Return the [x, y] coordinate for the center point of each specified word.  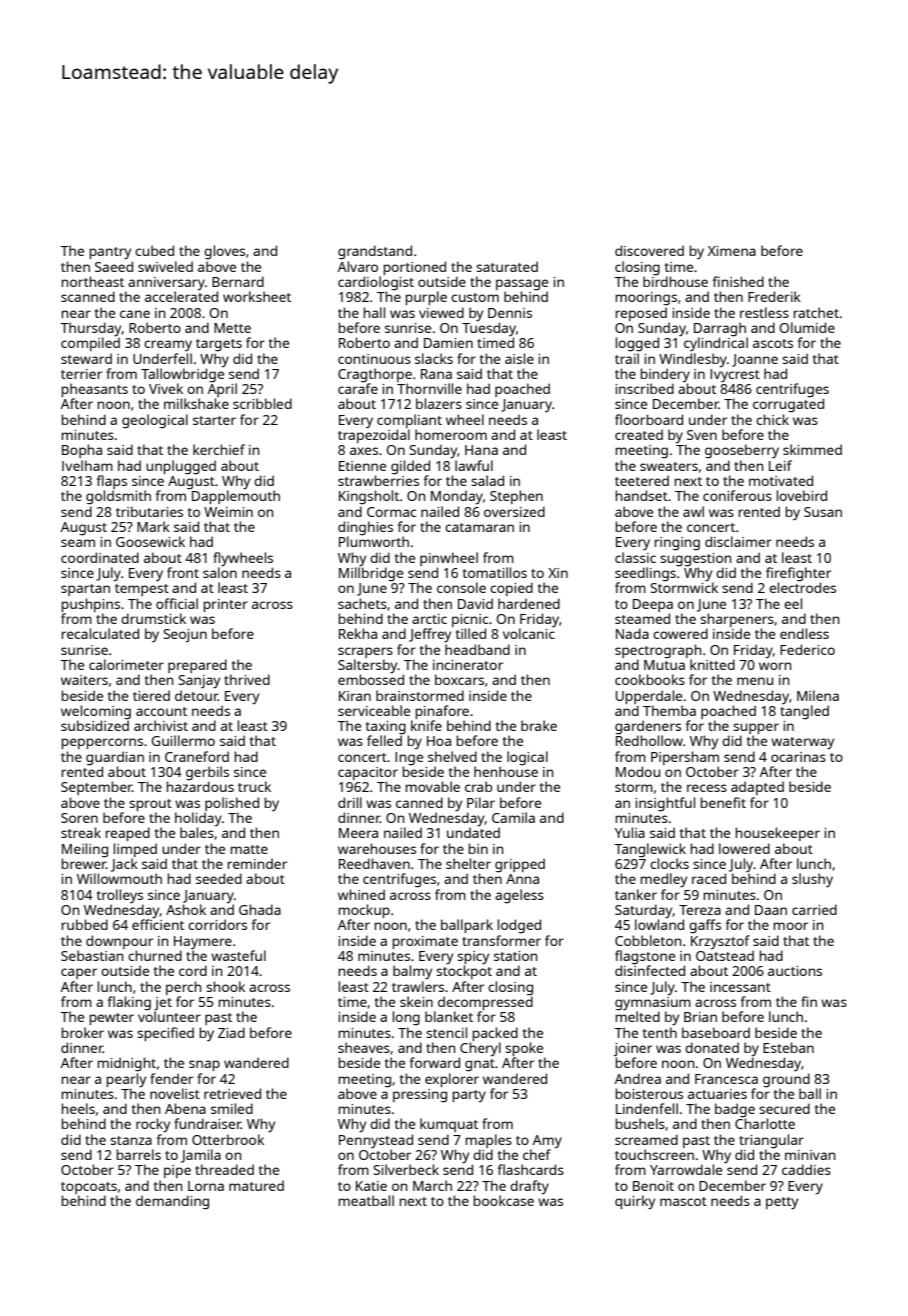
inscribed [644, 388]
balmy [412, 972]
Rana [436, 374]
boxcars [459, 679]
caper [79, 973]
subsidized [95, 725]
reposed [641, 314]
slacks [434, 358]
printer [226, 605]
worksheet [257, 296]
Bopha [82, 451]
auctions [795, 971]
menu [755, 681]
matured [256, 1185]
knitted [712, 664]
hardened [529, 603]
